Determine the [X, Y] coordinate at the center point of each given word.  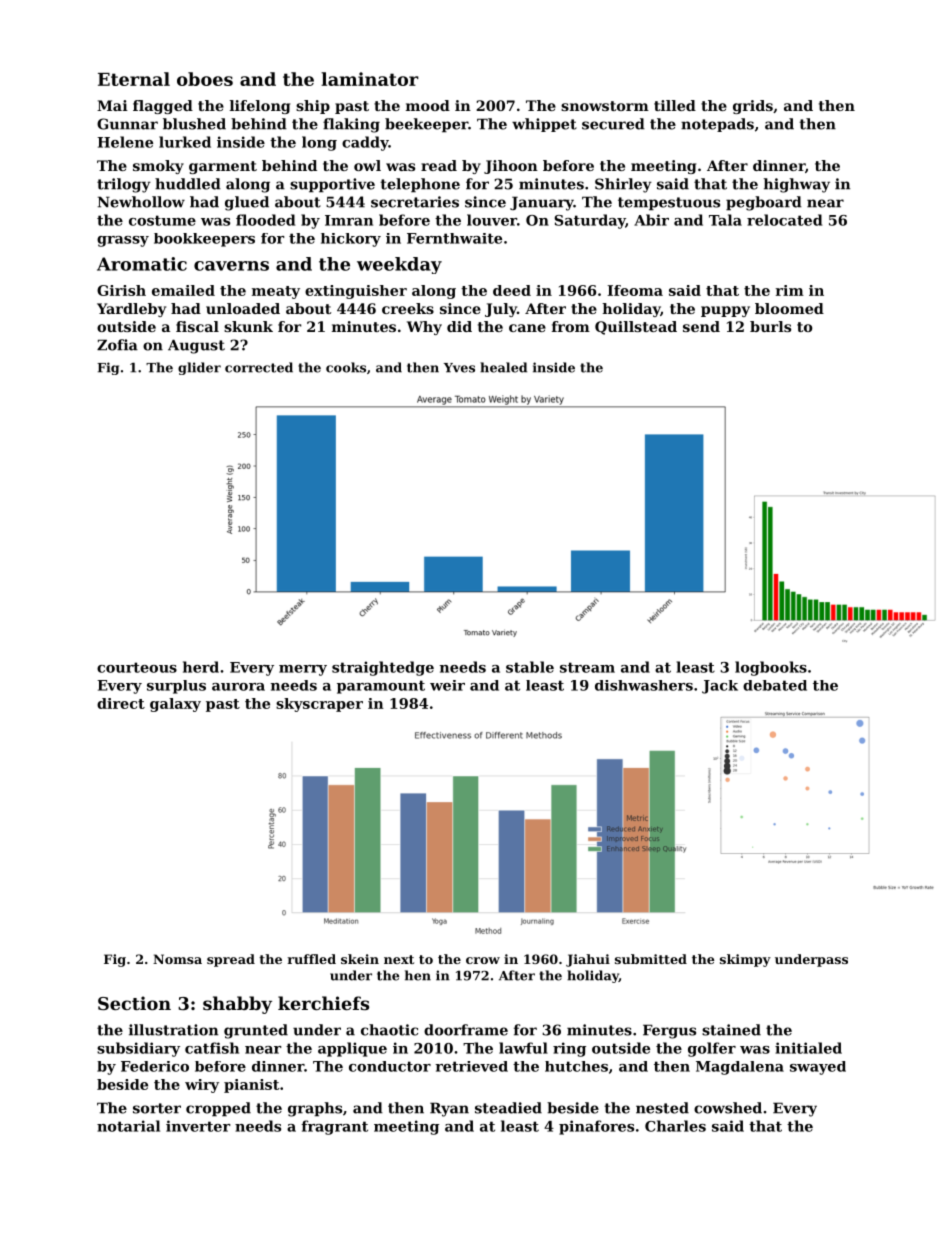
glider [199, 368]
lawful [523, 1048]
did [459, 326]
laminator [370, 79]
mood [428, 105]
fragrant [334, 1127]
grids [753, 107]
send [701, 326]
